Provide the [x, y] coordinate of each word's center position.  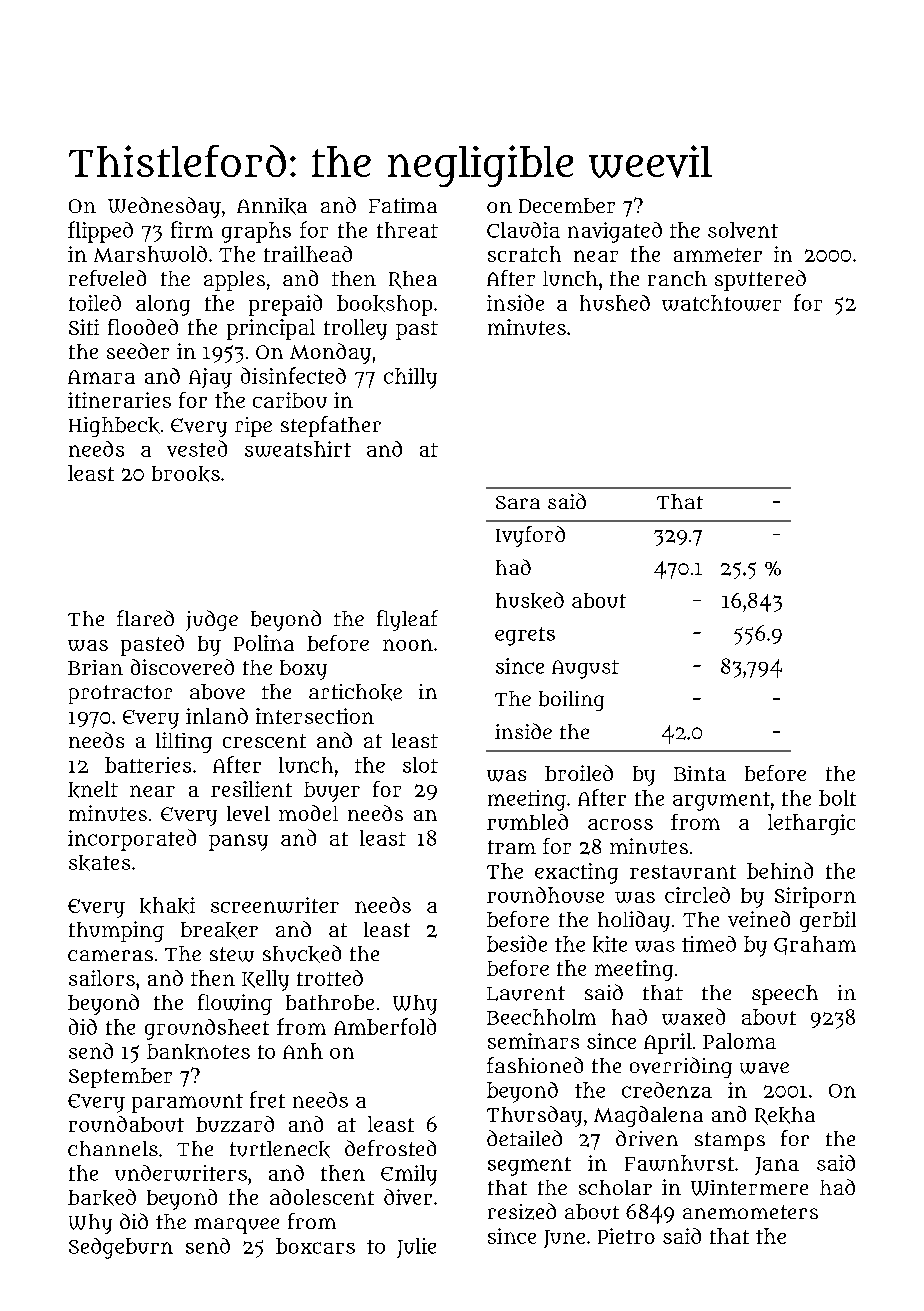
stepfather [331, 426]
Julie [416, 1248]
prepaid [285, 305]
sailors [102, 978]
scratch [524, 254]
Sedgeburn [121, 1248]
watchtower [721, 303]
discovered [182, 667]
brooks [186, 474]
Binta [700, 773]
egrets [525, 636]
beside [517, 943]
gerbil [828, 921]
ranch [677, 278]
